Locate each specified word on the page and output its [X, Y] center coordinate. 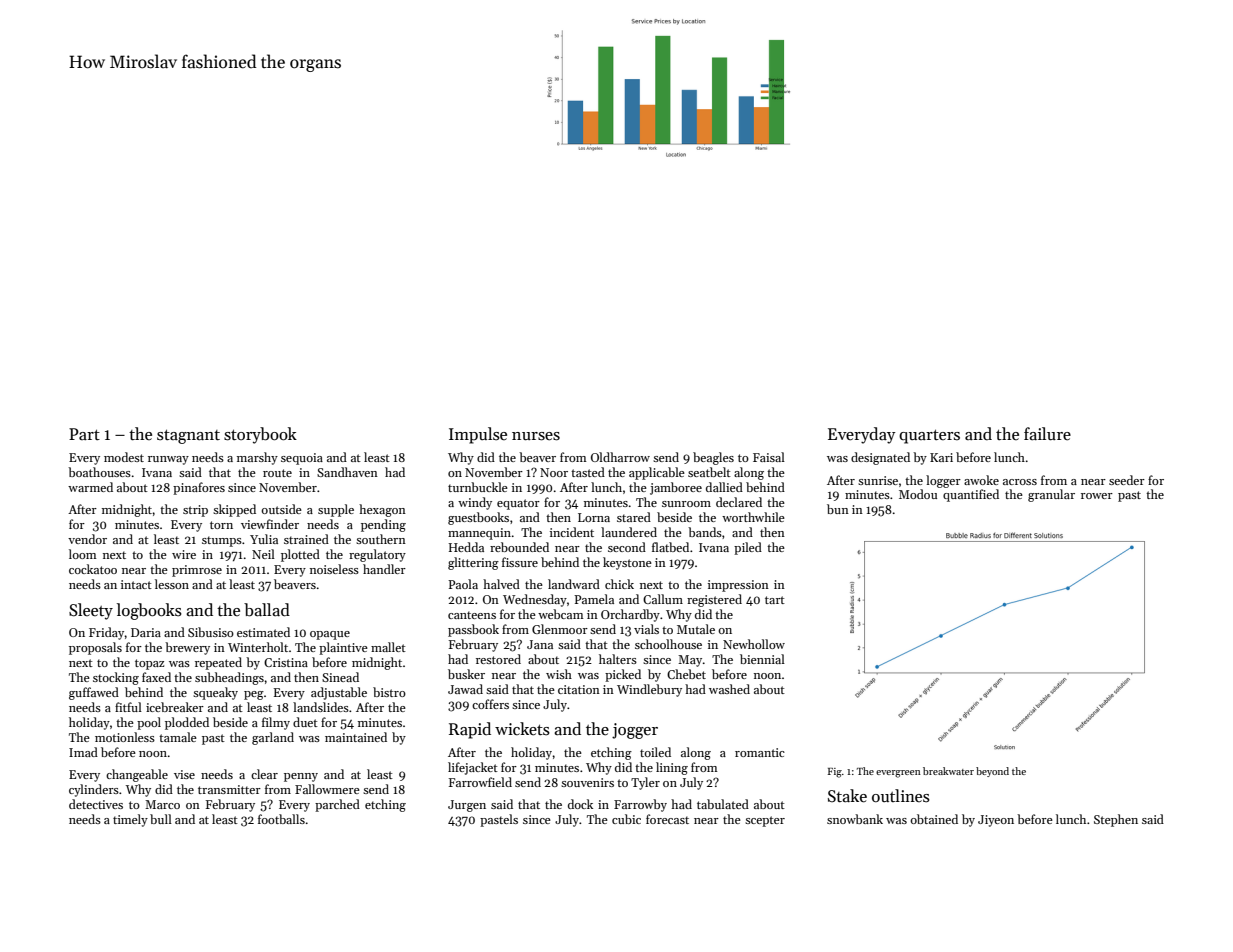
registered [714, 600]
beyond [992, 772]
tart [775, 600]
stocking [116, 678]
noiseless [334, 569]
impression [738, 586]
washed [729, 689]
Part [84, 434]
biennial [762, 659]
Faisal [769, 457]
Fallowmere [327, 789]
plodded [187, 723]
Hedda [466, 547]
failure [1047, 434]
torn [221, 525]
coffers [490, 704]
